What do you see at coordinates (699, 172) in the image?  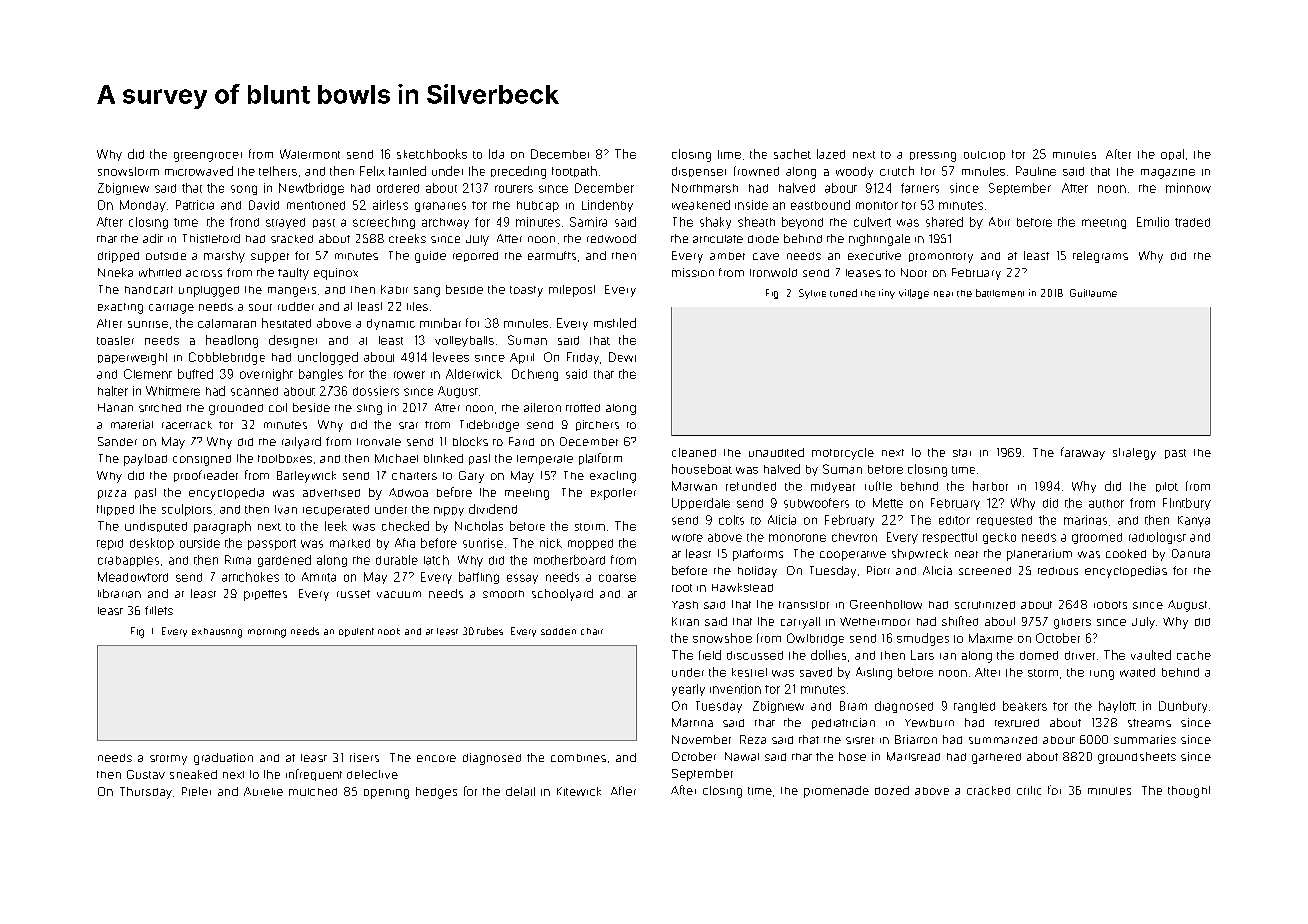 I see `dispenser` at bounding box center [699, 172].
